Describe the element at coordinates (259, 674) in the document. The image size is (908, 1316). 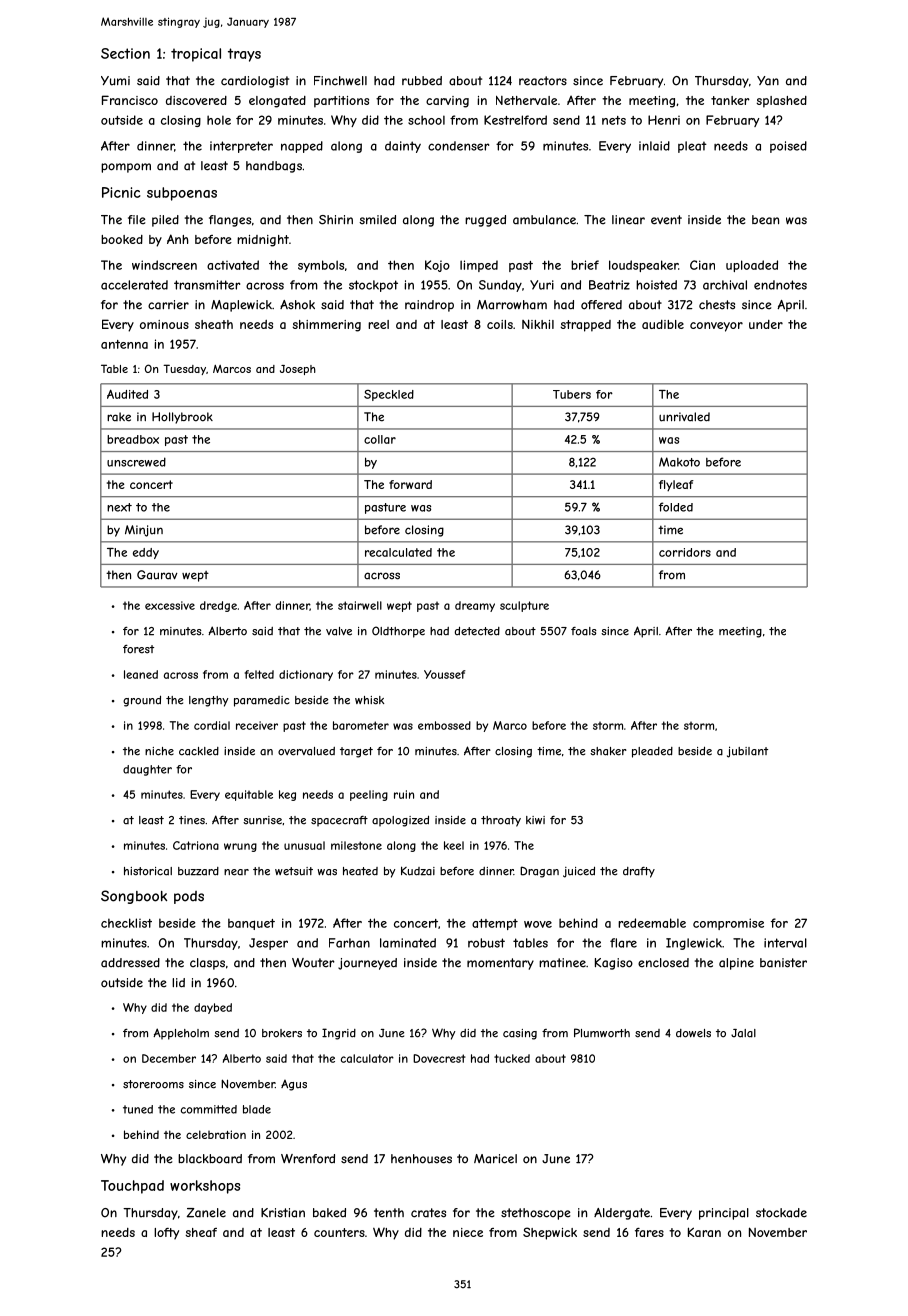
I see `felted` at that location.
